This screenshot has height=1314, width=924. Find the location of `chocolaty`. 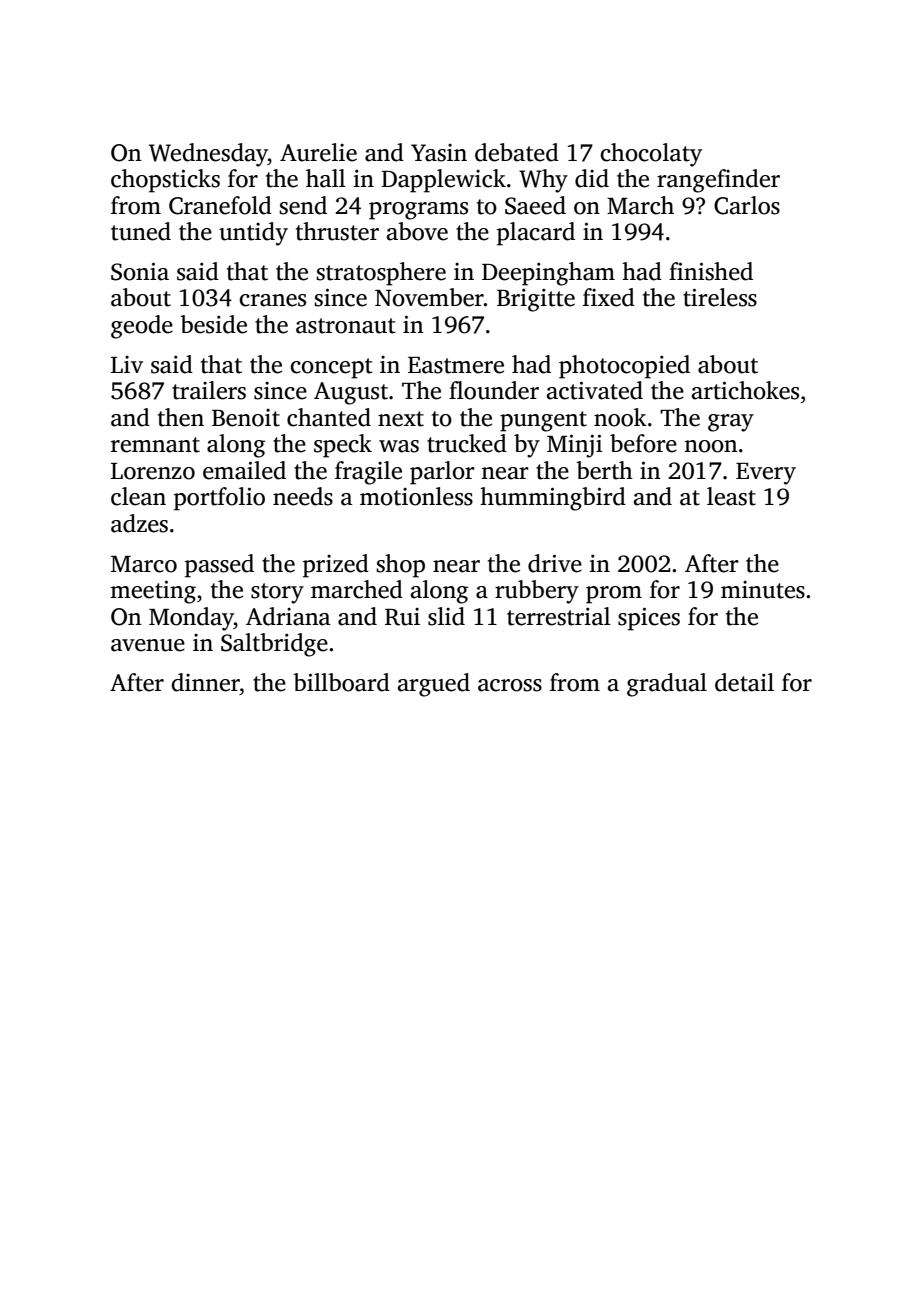

chocolaty is located at coordinates (651, 155).
